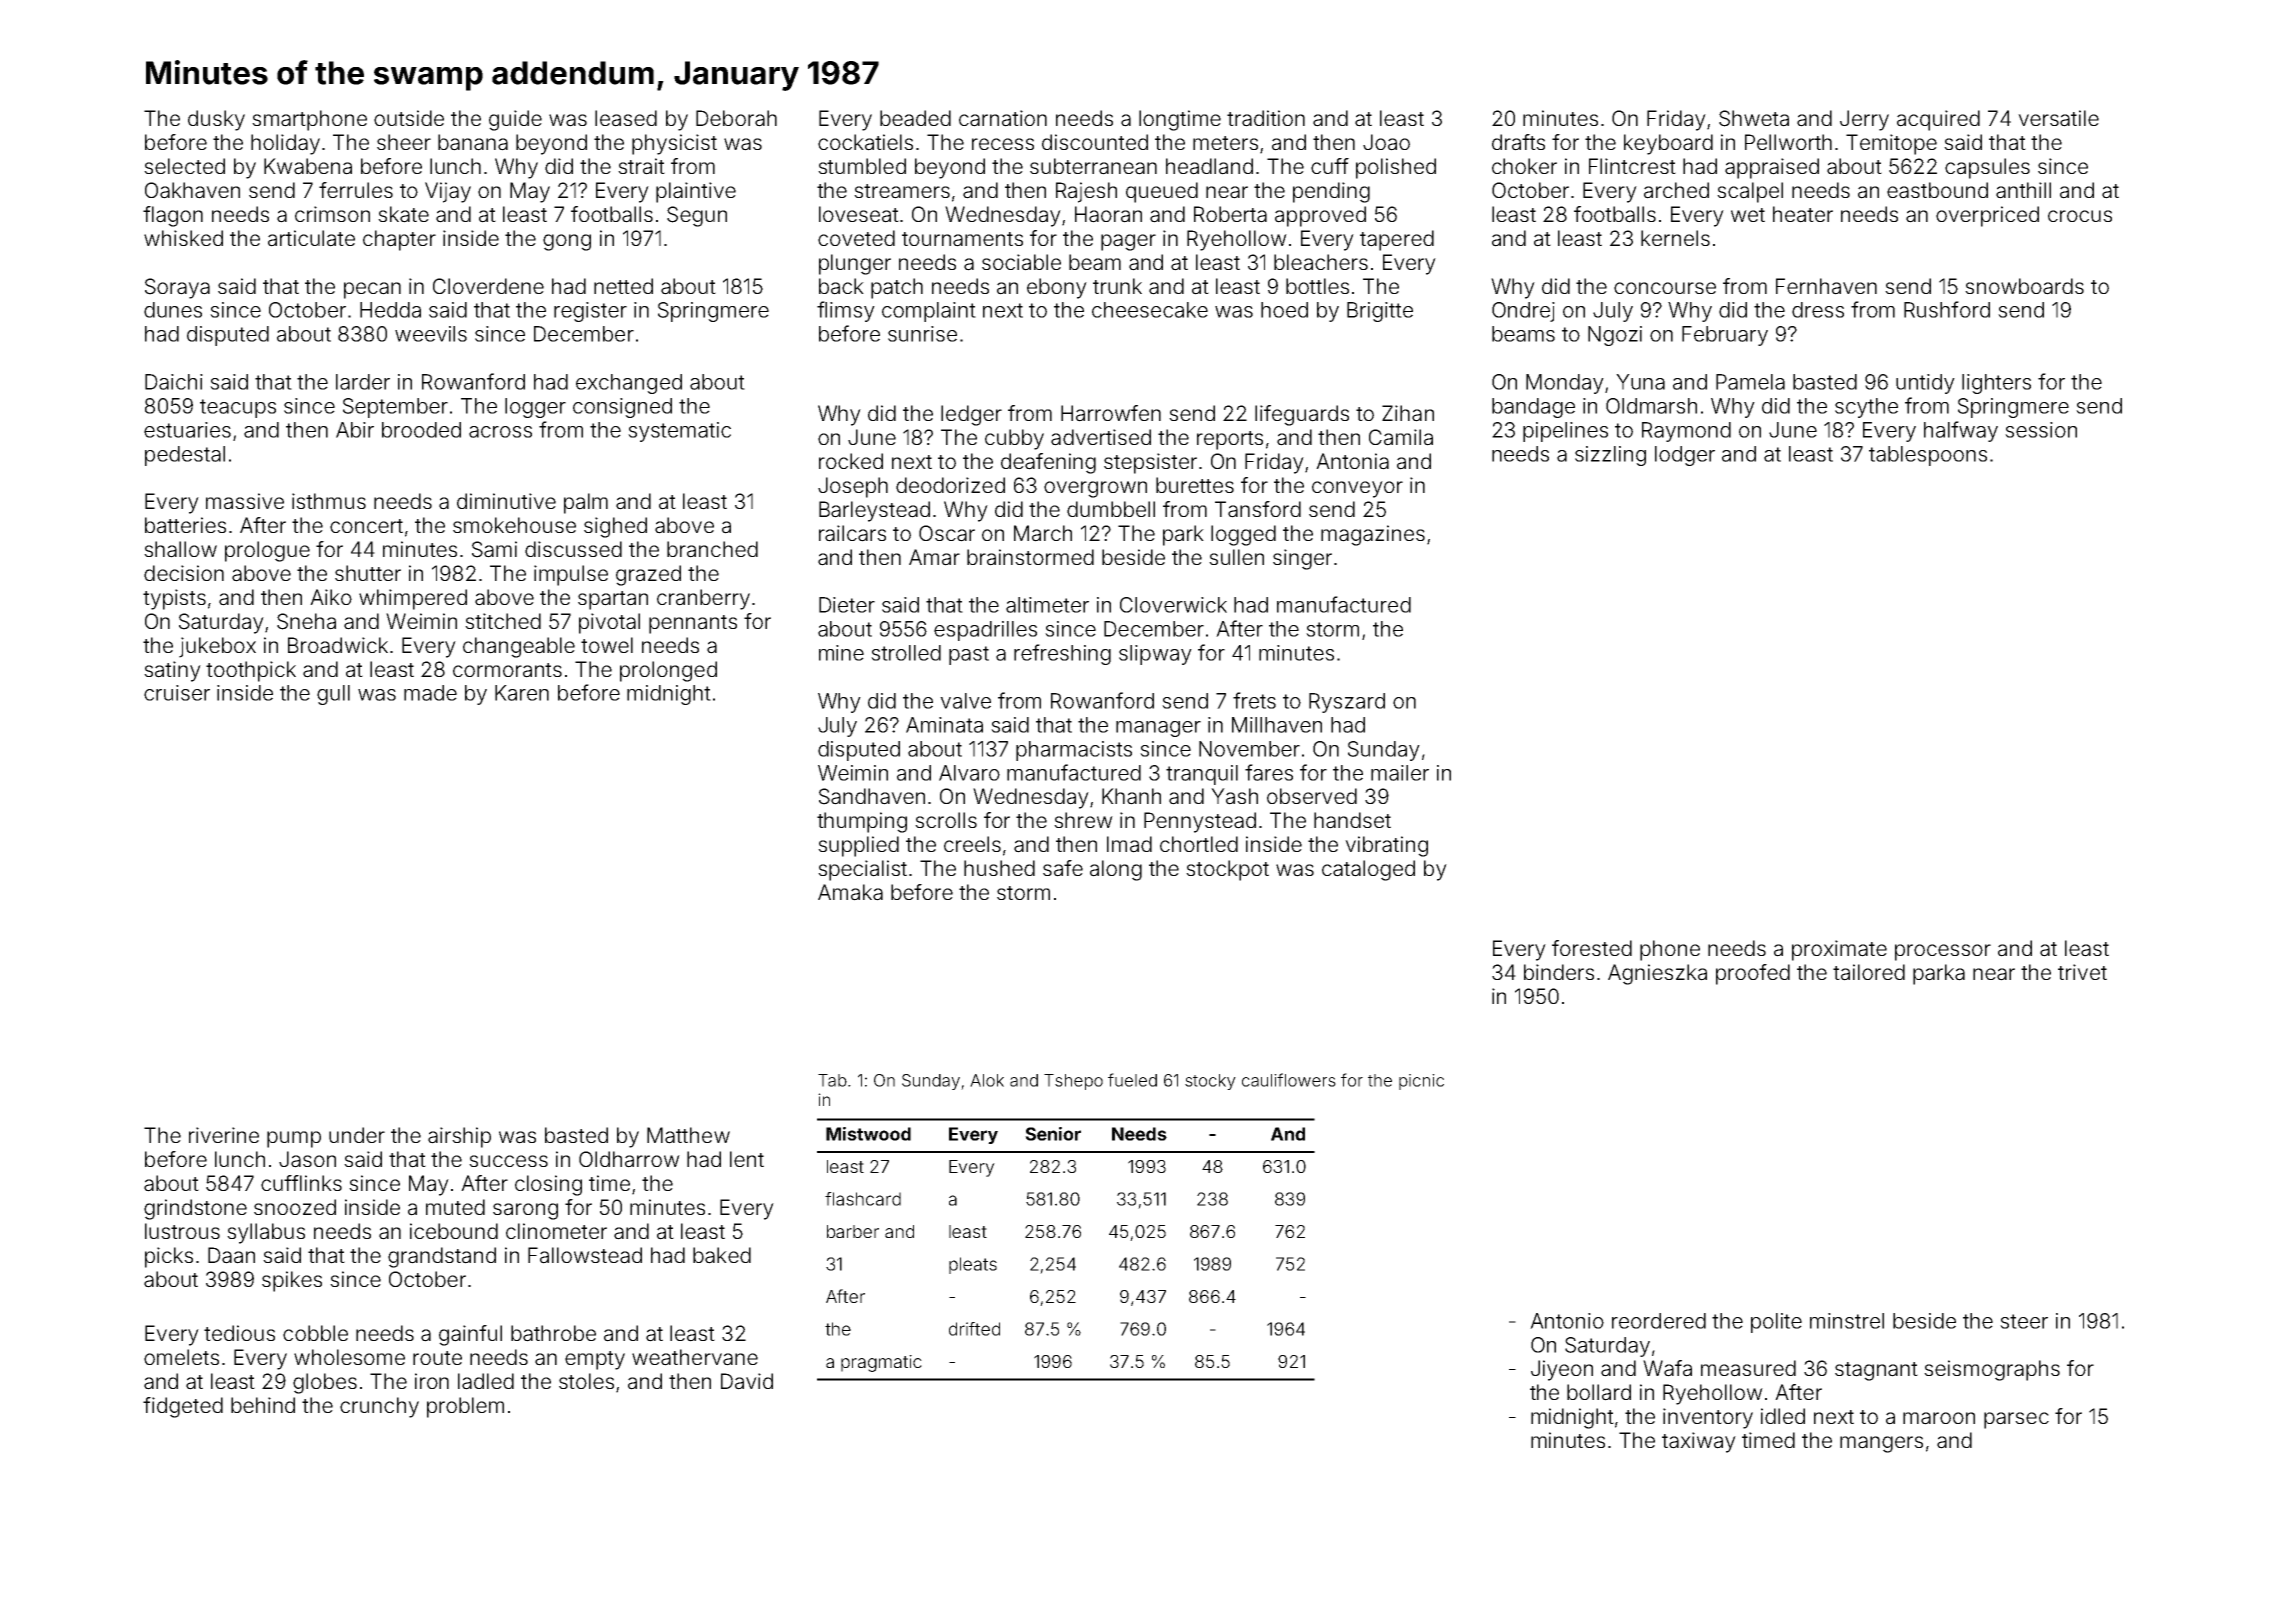 This screenshot has width=2272, height=1607. What do you see at coordinates (626, 118) in the screenshot?
I see `leased` at bounding box center [626, 118].
